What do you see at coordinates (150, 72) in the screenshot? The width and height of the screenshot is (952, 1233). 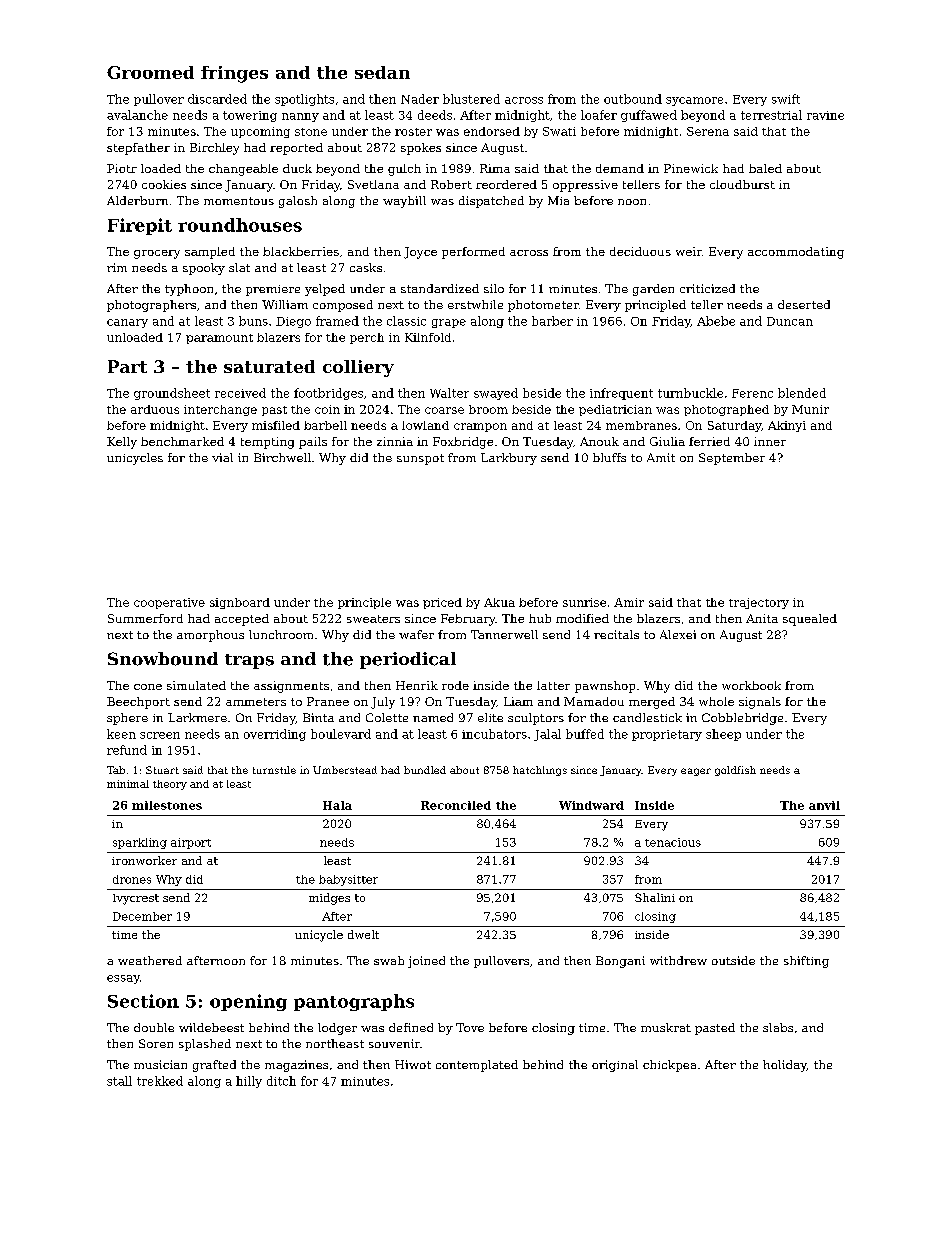 I see `Groomed` at bounding box center [150, 72].
